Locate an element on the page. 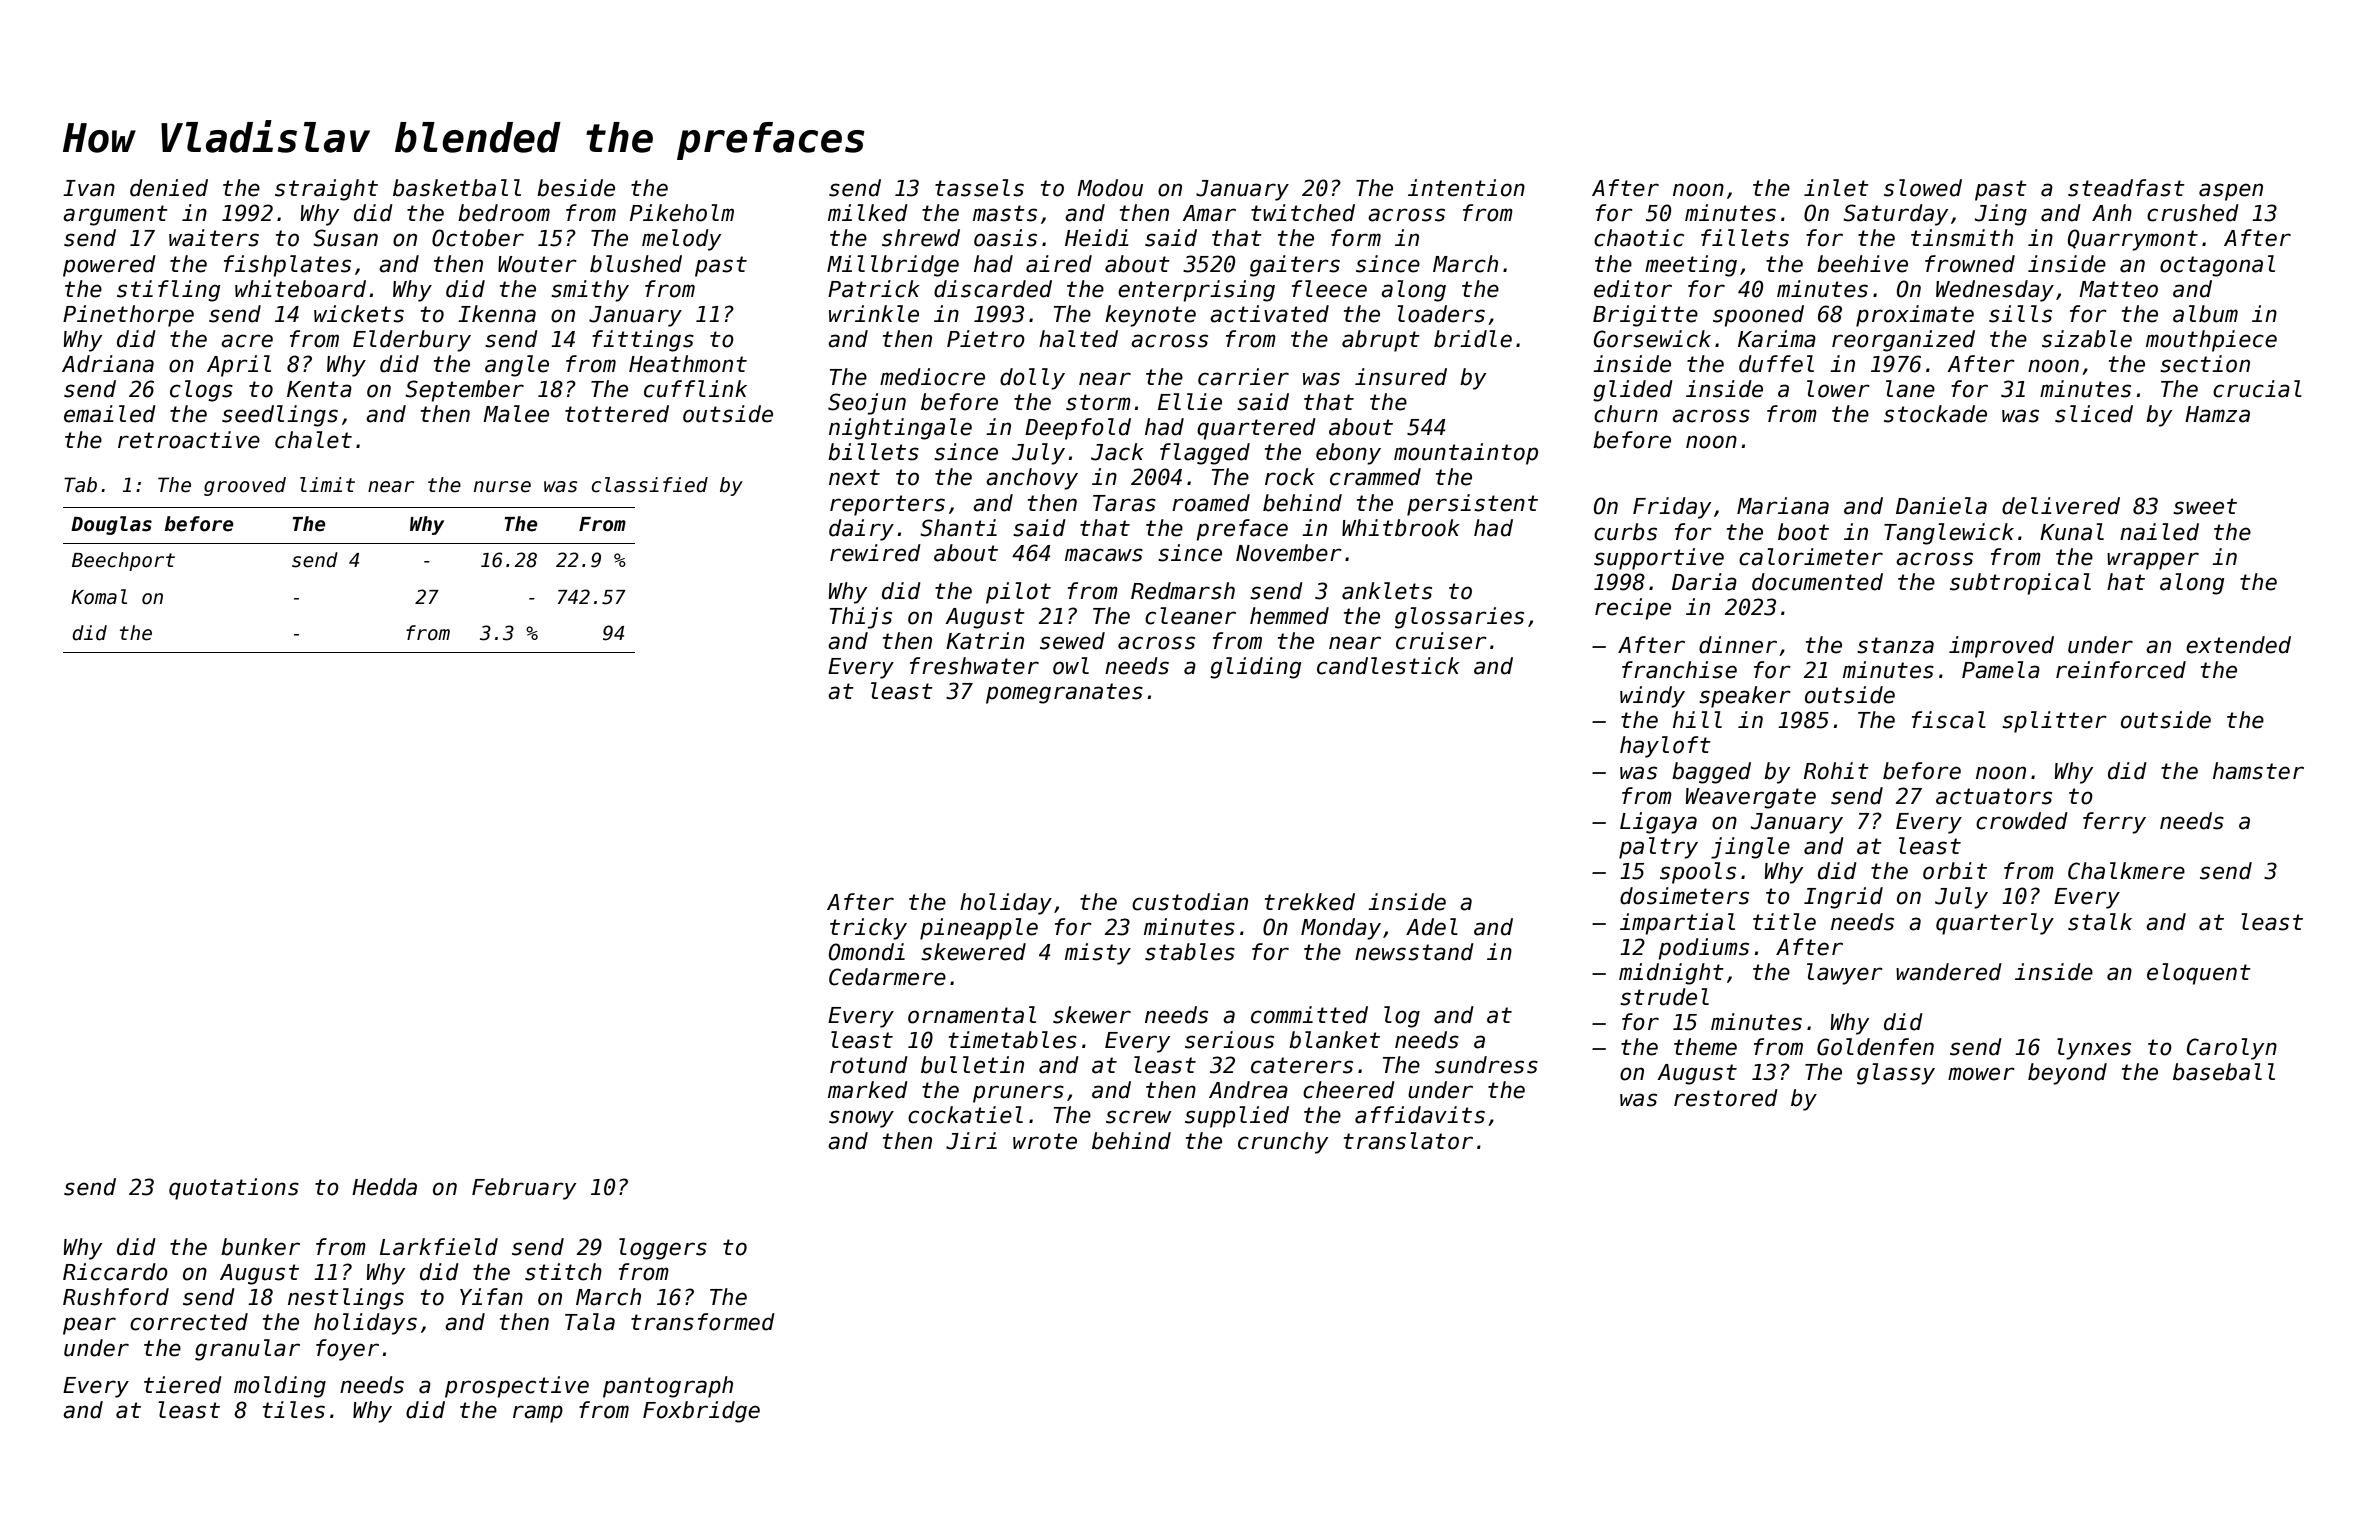 The image size is (2380, 1540). gliding is located at coordinates (1255, 668).
